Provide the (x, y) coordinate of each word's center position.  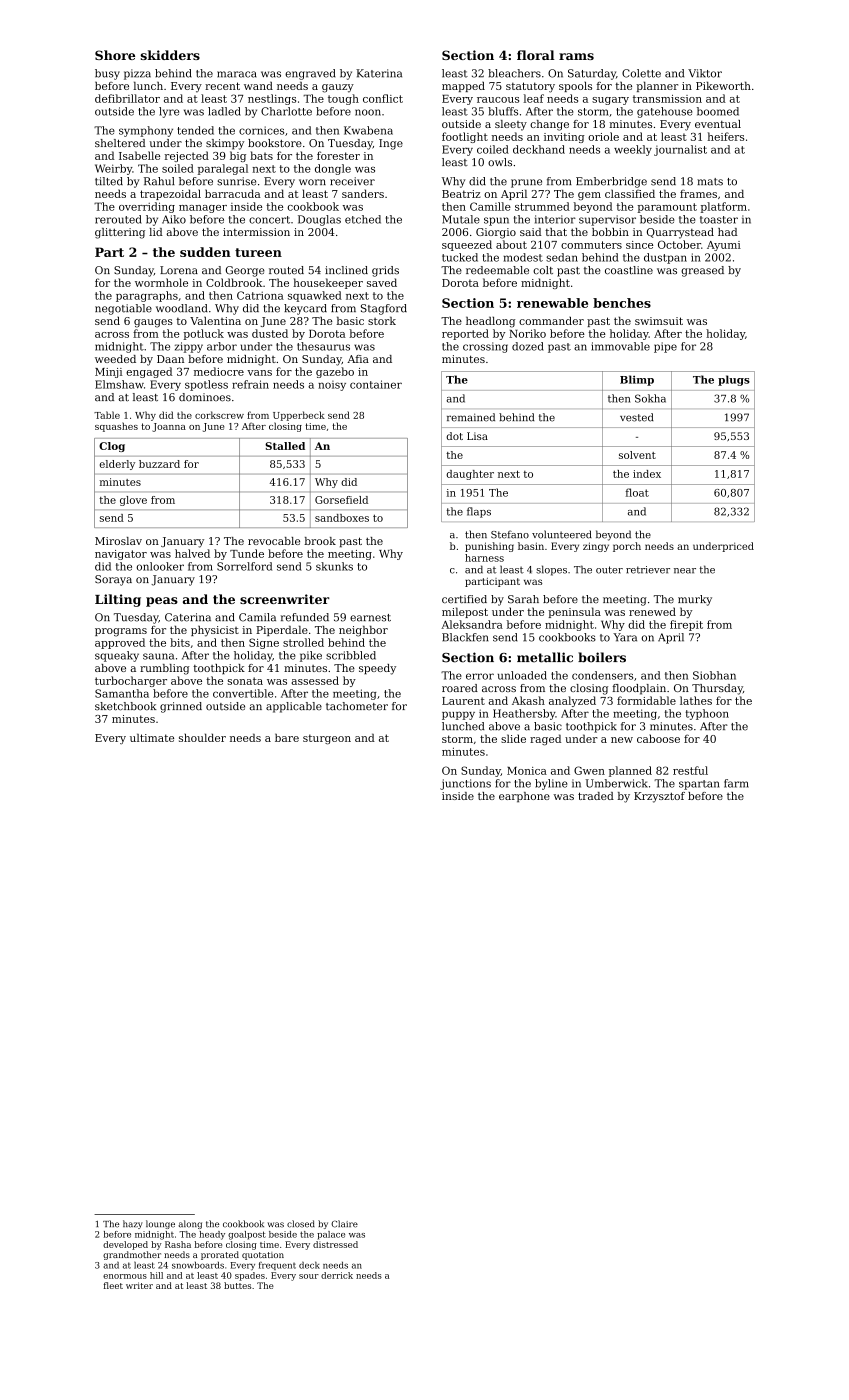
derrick (337, 1275)
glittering (120, 233)
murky (695, 600)
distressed (335, 1244)
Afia (358, 359)
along (190, 1224)
